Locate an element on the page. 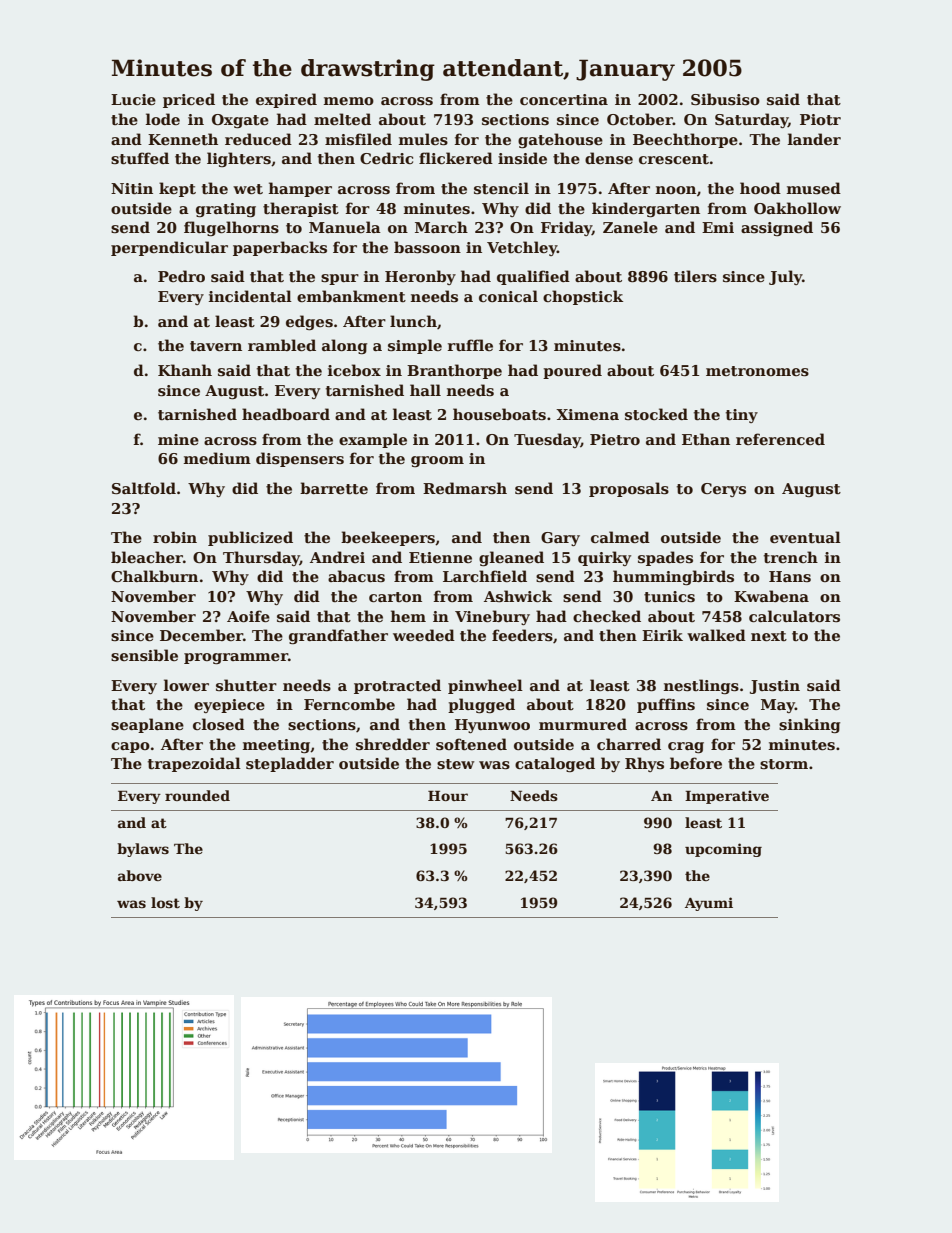 The image size is (952, 1233). lost is located at coordinates (165, 902).
